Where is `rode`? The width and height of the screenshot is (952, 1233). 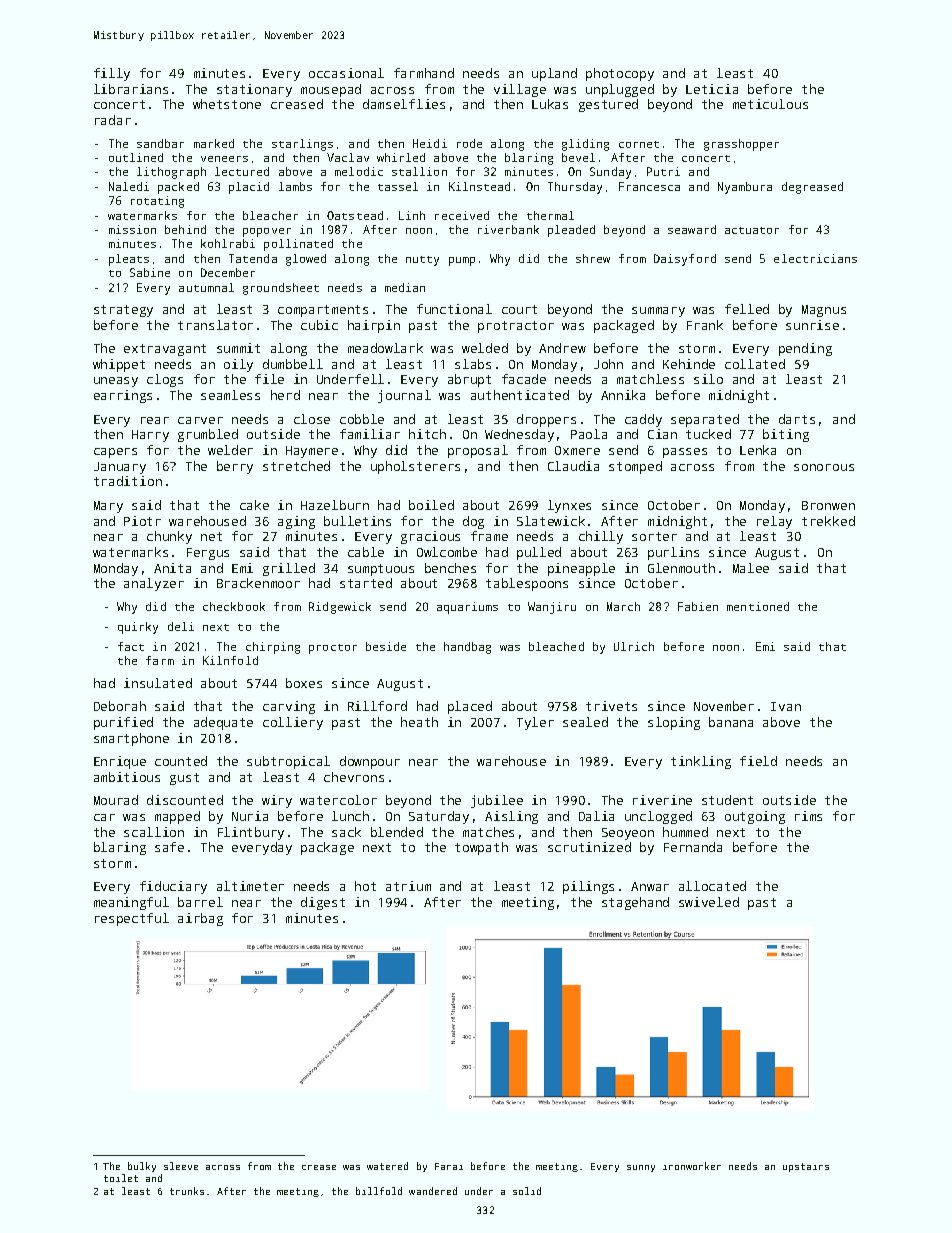
rode is located at coordinates (469, 143).
